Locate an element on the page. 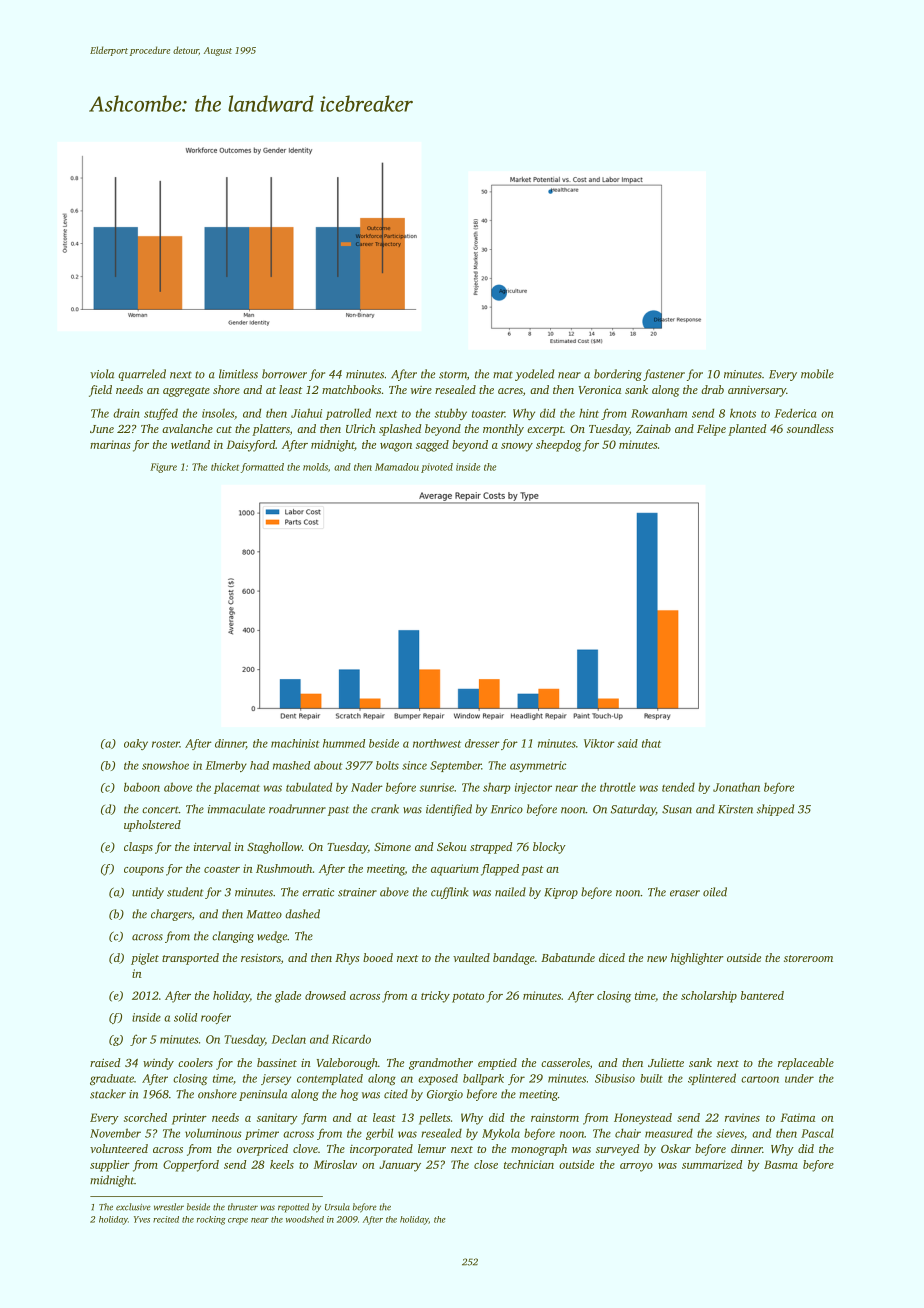  pivoted is located at coordinates (437, 468).
